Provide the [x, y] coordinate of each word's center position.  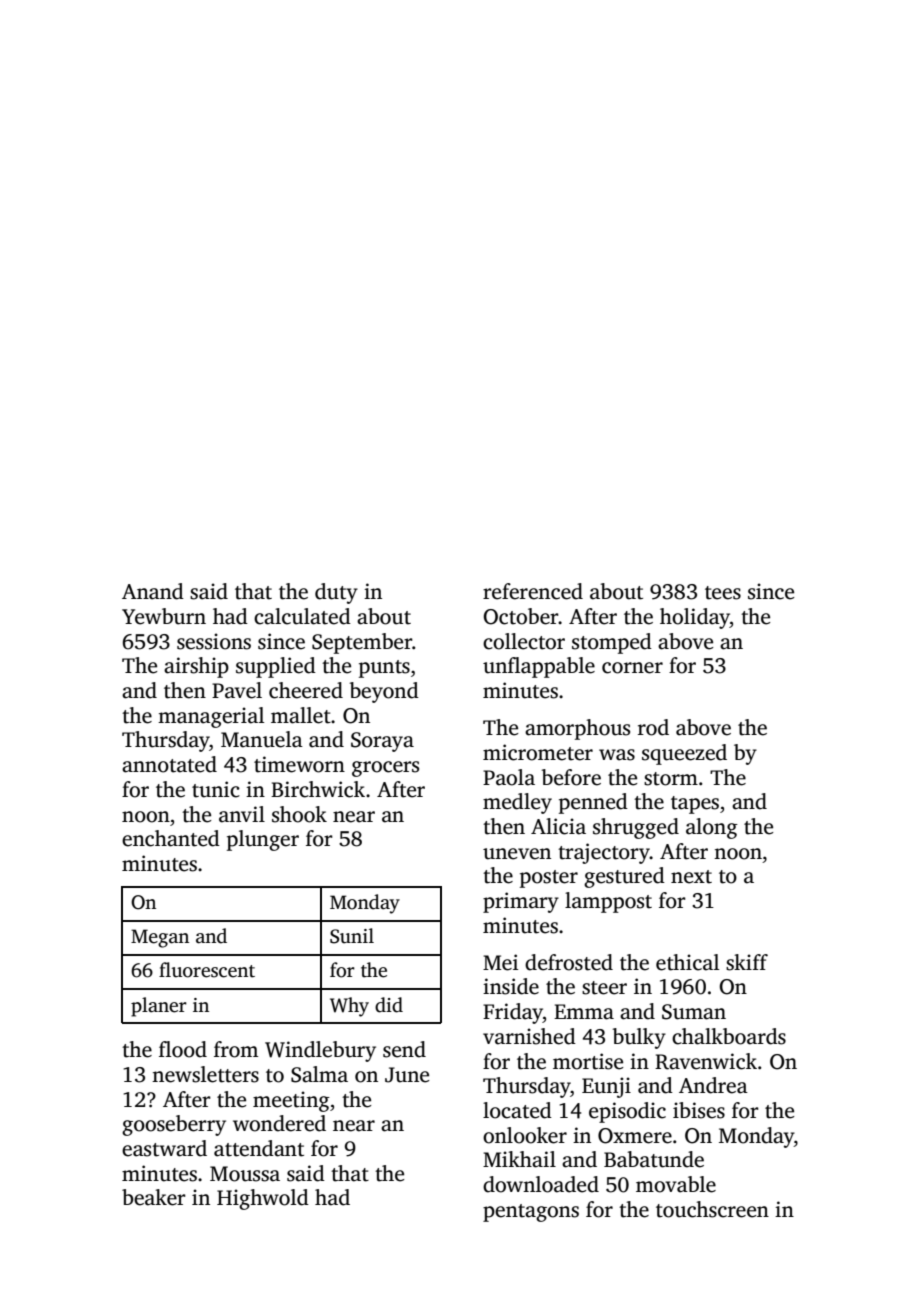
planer [159, 1007]
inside [511, 986]
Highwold [263, 1199]
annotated [169, 764]
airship [196, 667]
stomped [612, 643]
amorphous [577, 729]
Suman [694, 1012]
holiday [695, 618]
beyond [384, 692]
